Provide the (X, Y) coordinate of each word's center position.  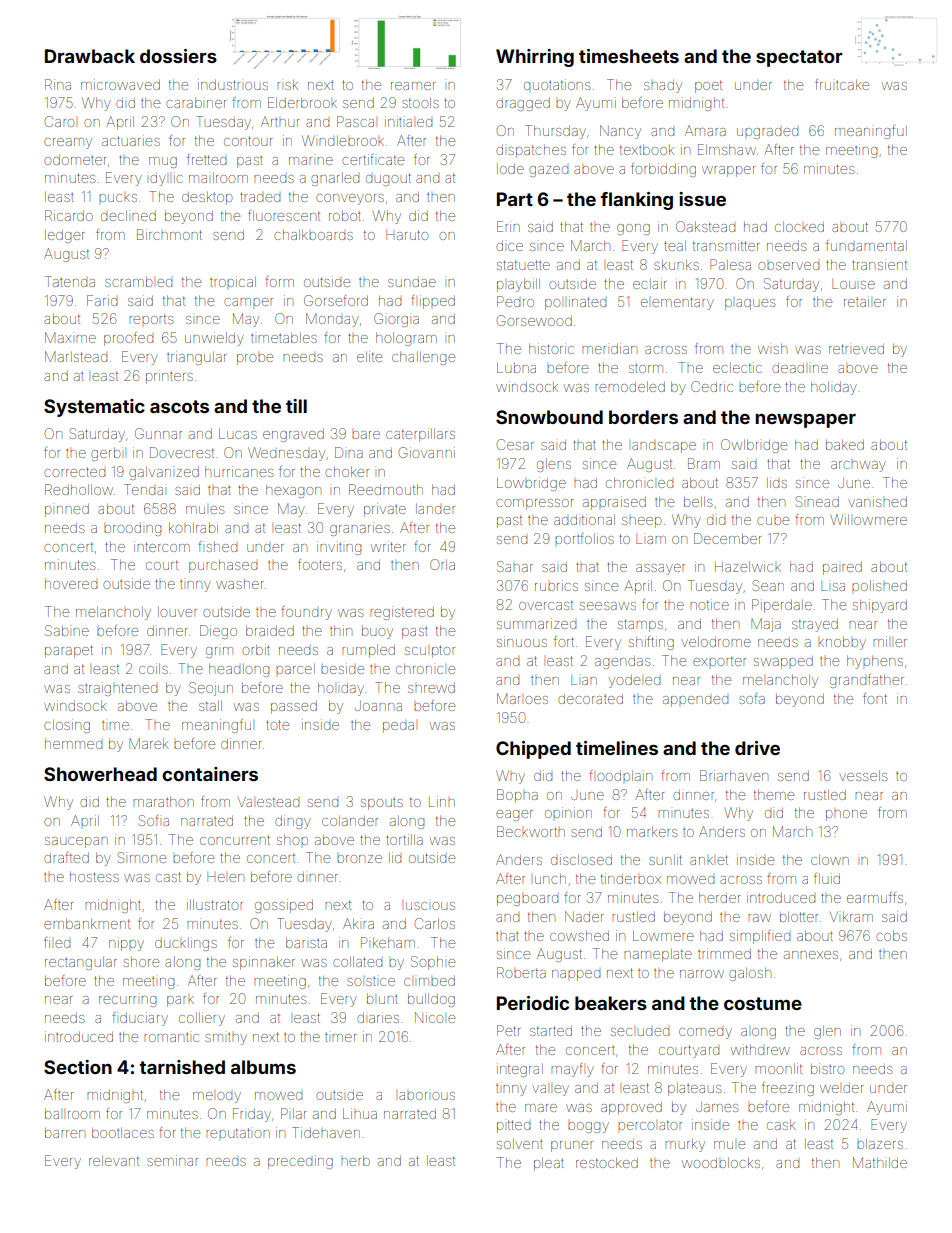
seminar (172, 1160)
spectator (799, 58)
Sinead (817, 501)
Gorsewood (534, 320)
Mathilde (880, 1162)
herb (355, 1160)
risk (287, 85)
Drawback (90, 56)
